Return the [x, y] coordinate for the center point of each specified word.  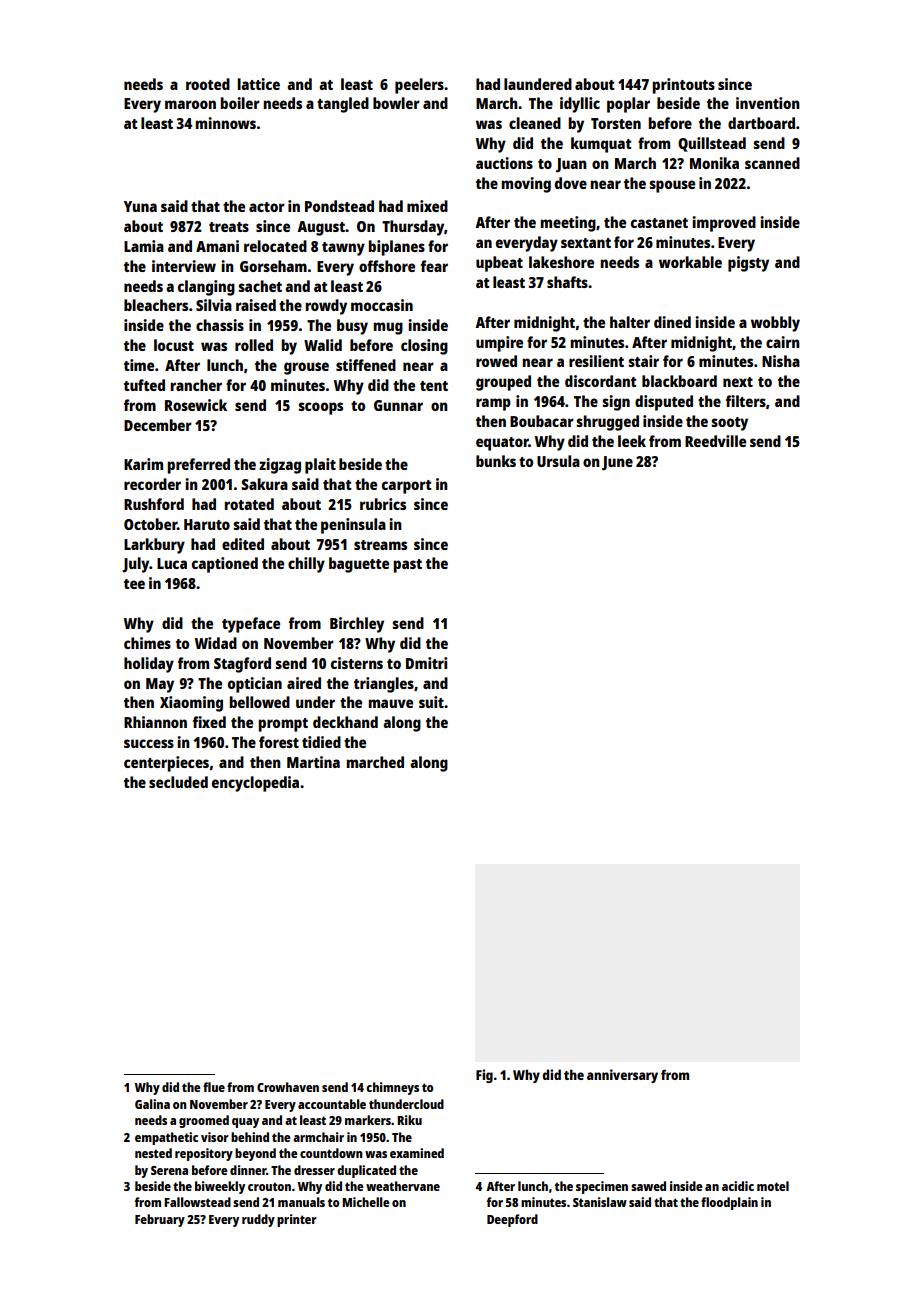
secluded [178, 782]
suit [431, 702]
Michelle [366, 1202]
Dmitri [426, 663]
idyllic [580, 105]
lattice [258, 84]
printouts [683, 86]
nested [153, 1153]
